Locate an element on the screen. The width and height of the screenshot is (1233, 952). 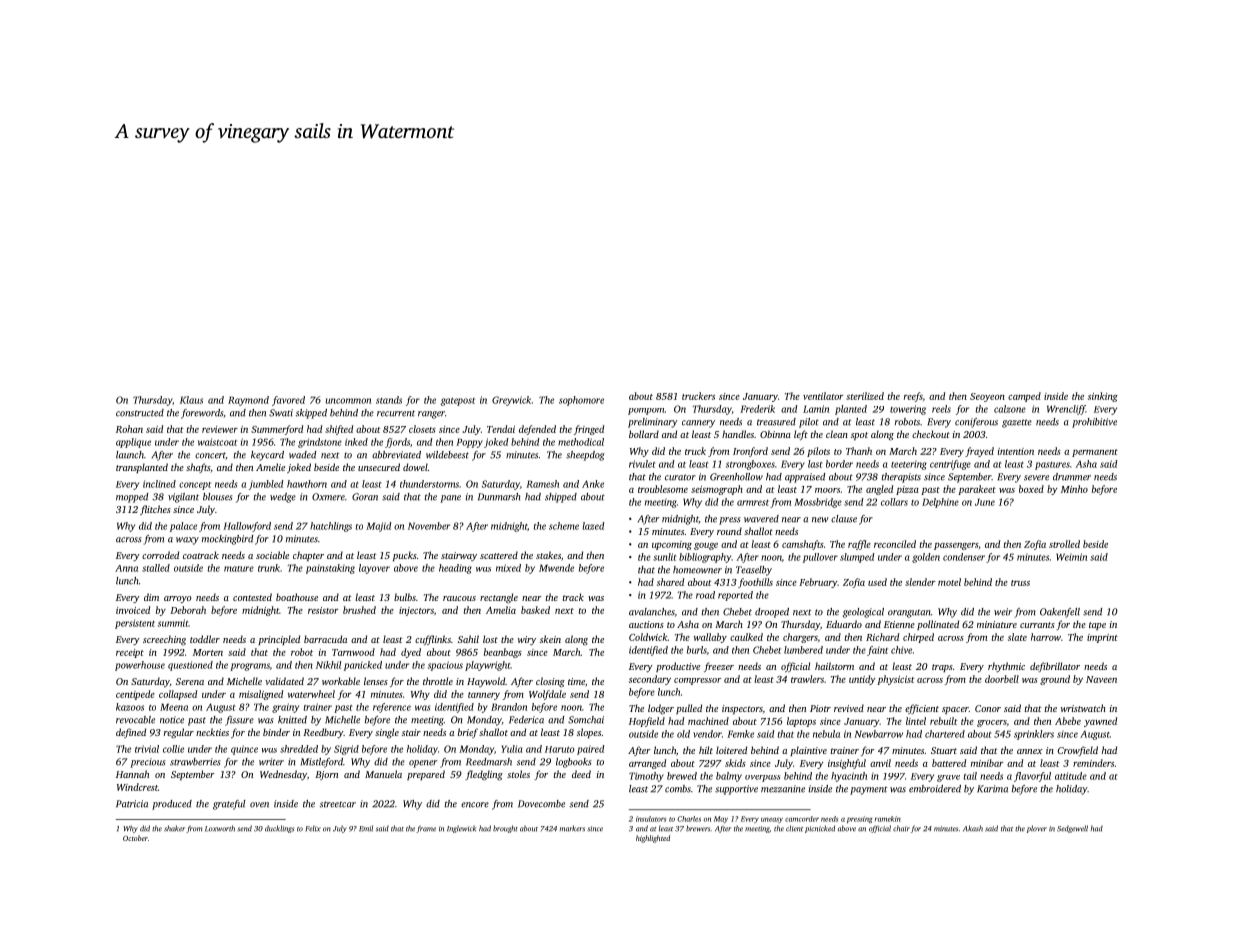
Anke is located at coordinates (593, 484).
